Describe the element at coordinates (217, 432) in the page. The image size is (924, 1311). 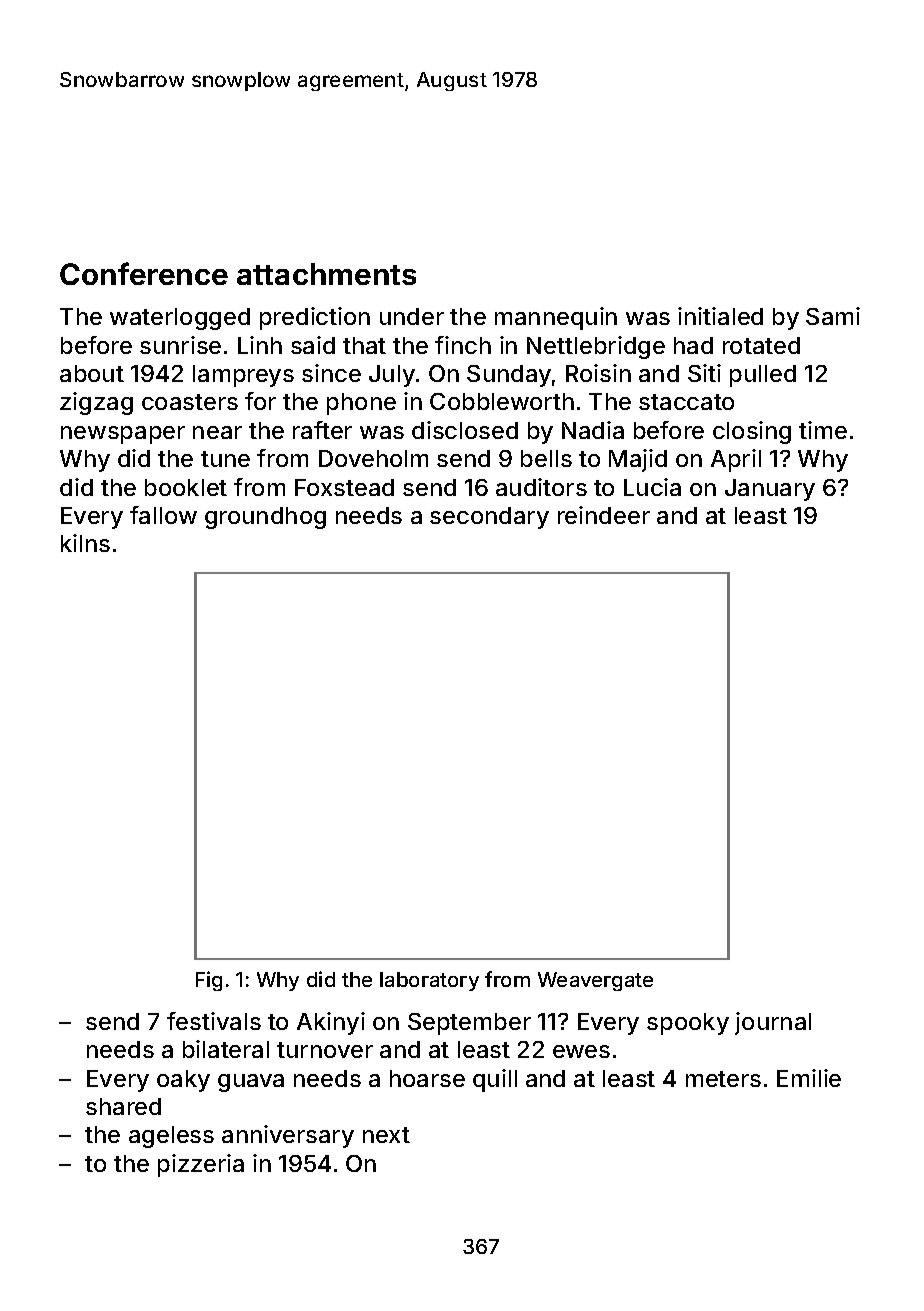
I see `near` at that location.
